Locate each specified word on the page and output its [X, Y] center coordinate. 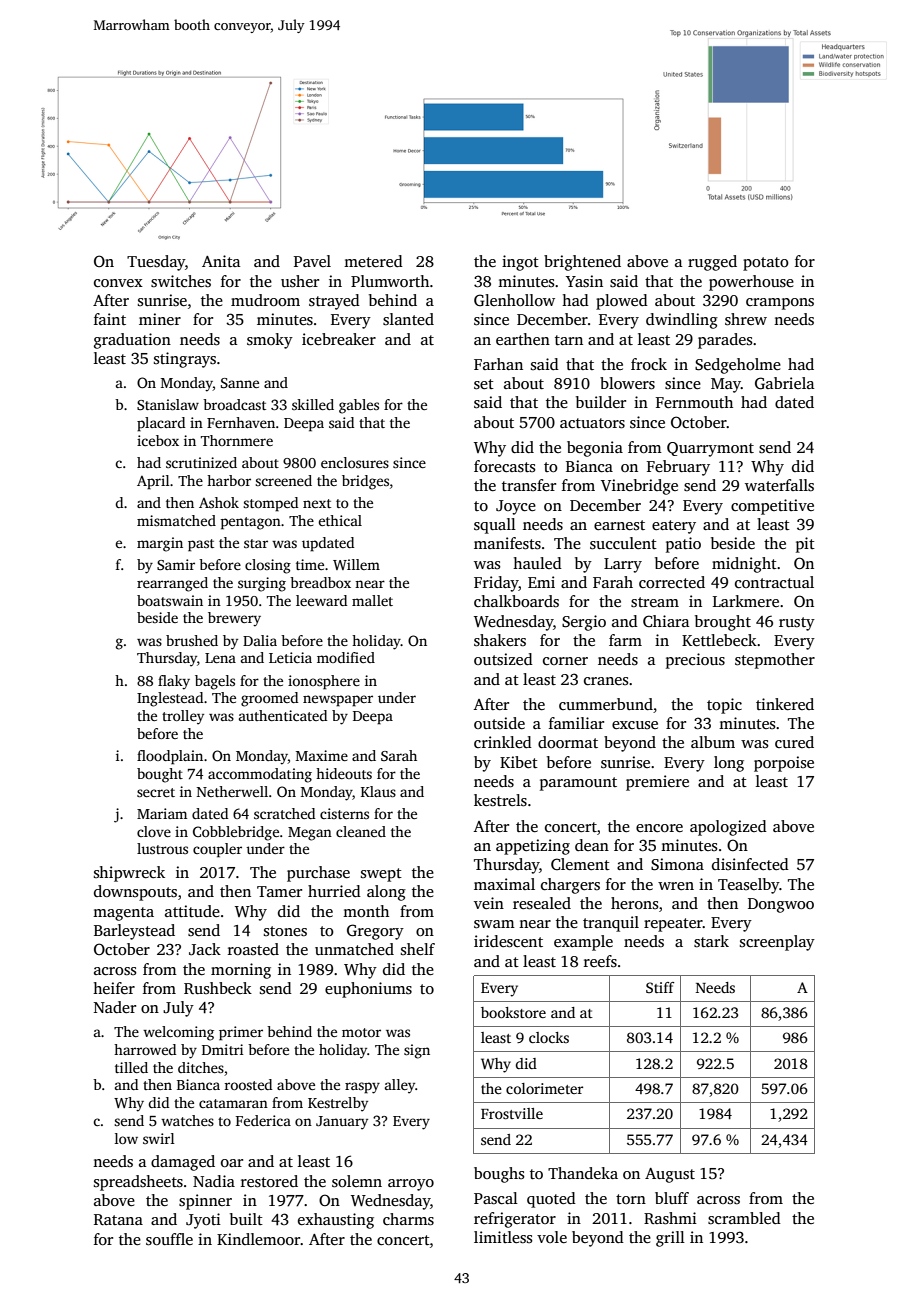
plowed [622, 302]
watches [187, 1120]
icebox [158, 440]
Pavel [312, 261]
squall [495, 526]
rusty [797, 624]
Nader [115, 1007]
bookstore [513, 1012]
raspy [362, 1088]
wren [676, 886]
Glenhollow [514, 300]
